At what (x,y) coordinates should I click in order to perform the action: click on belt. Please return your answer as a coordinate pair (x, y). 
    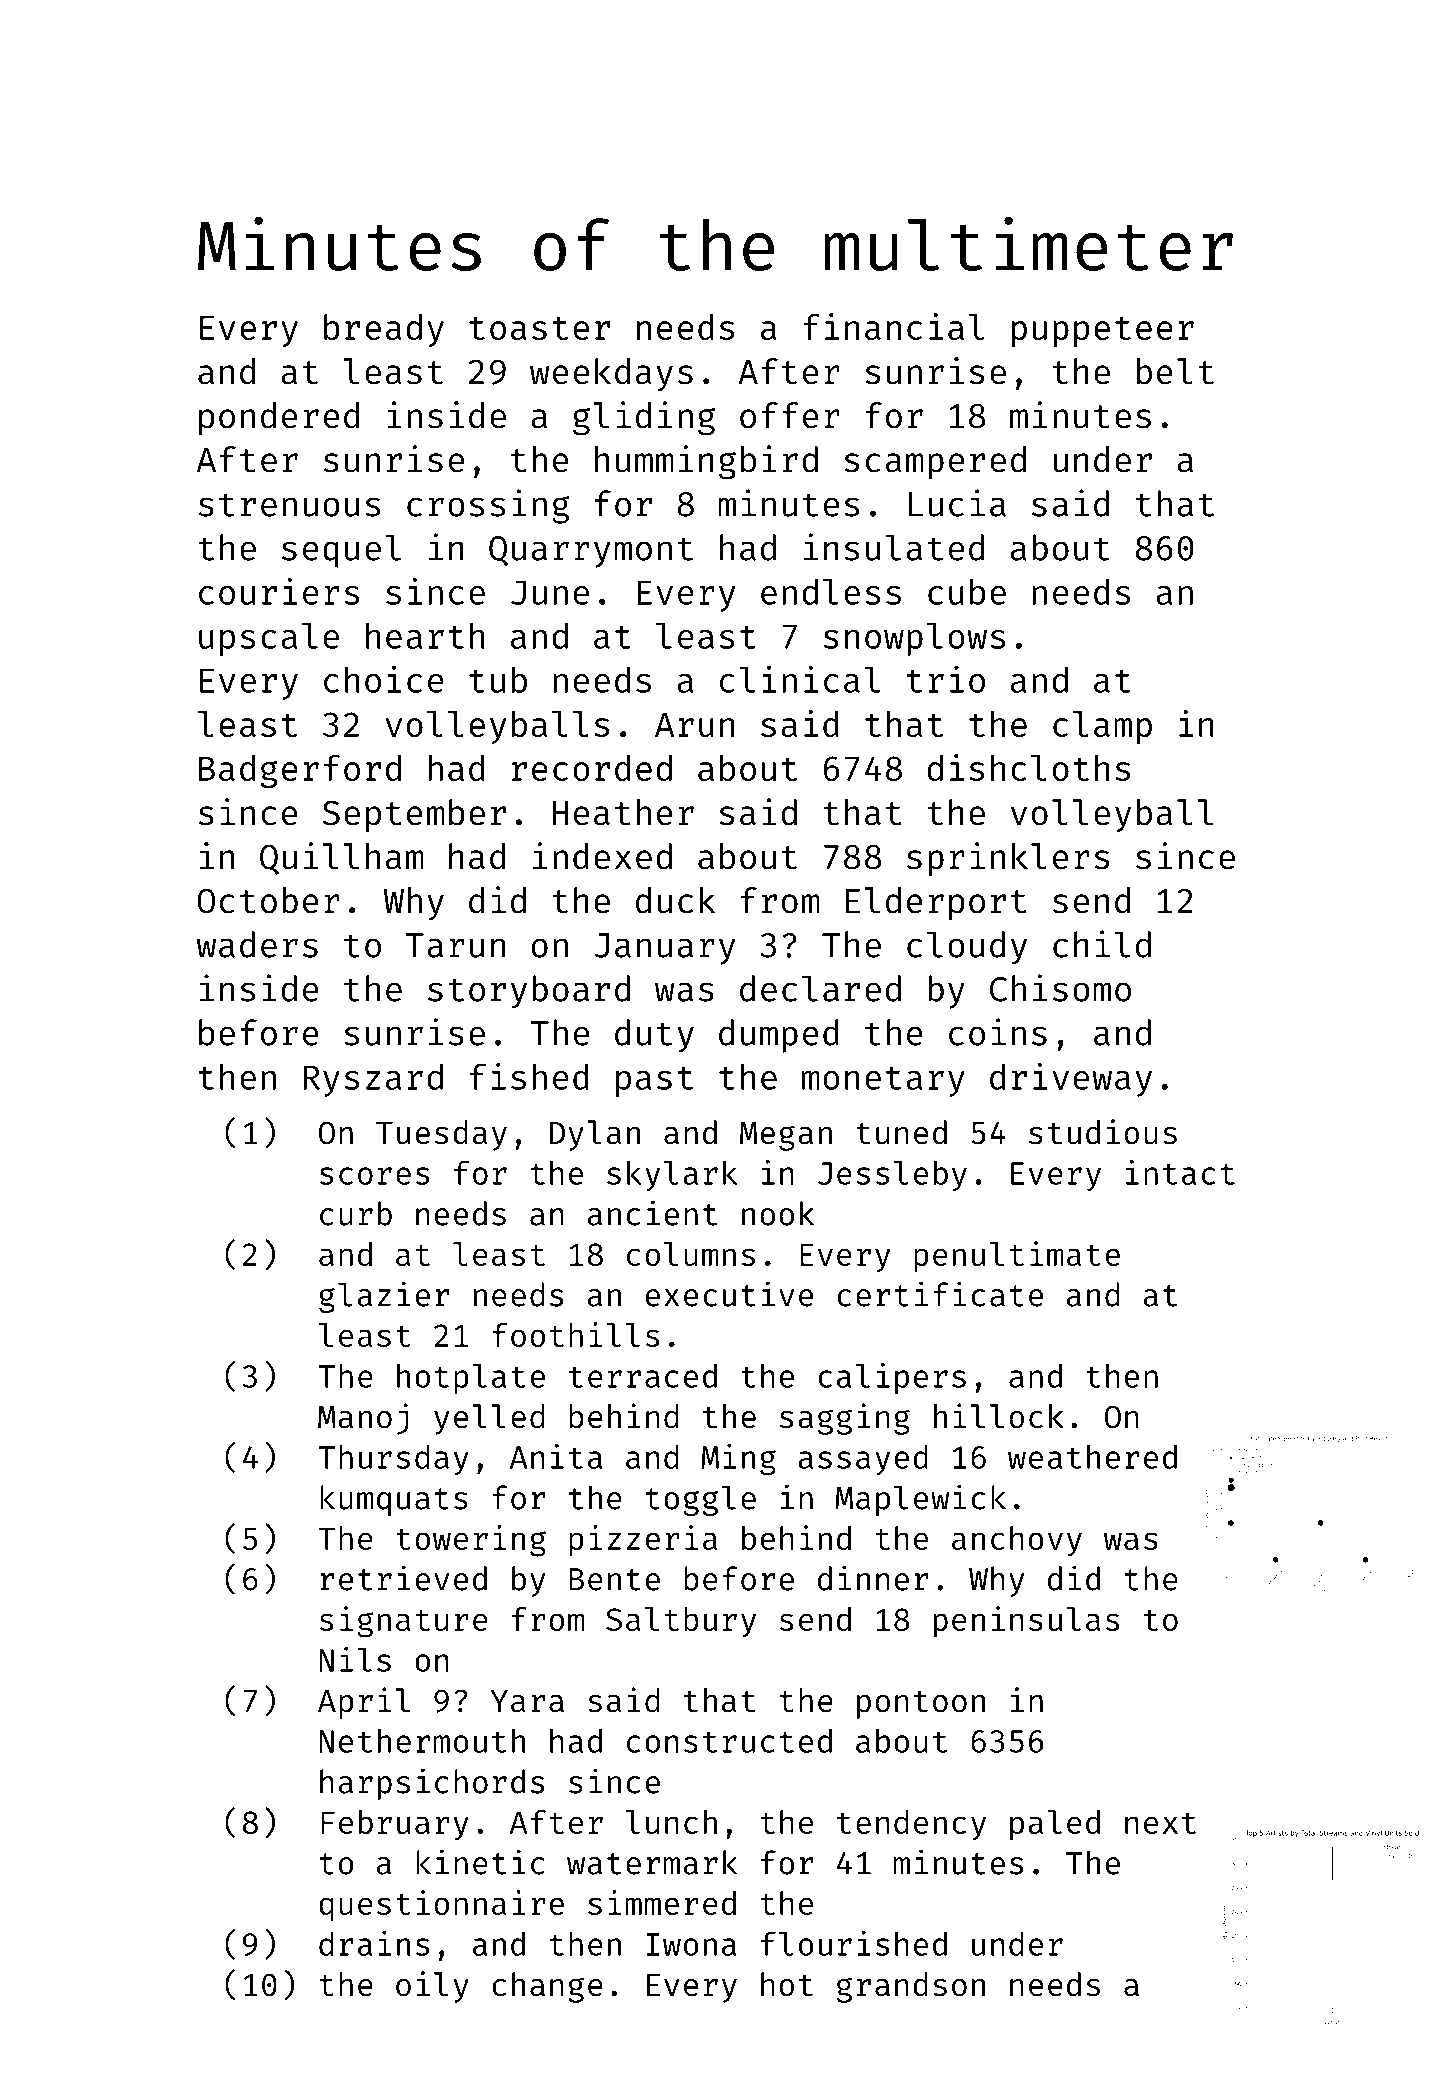
    Looking at the image, I should click on (1175, 371).
